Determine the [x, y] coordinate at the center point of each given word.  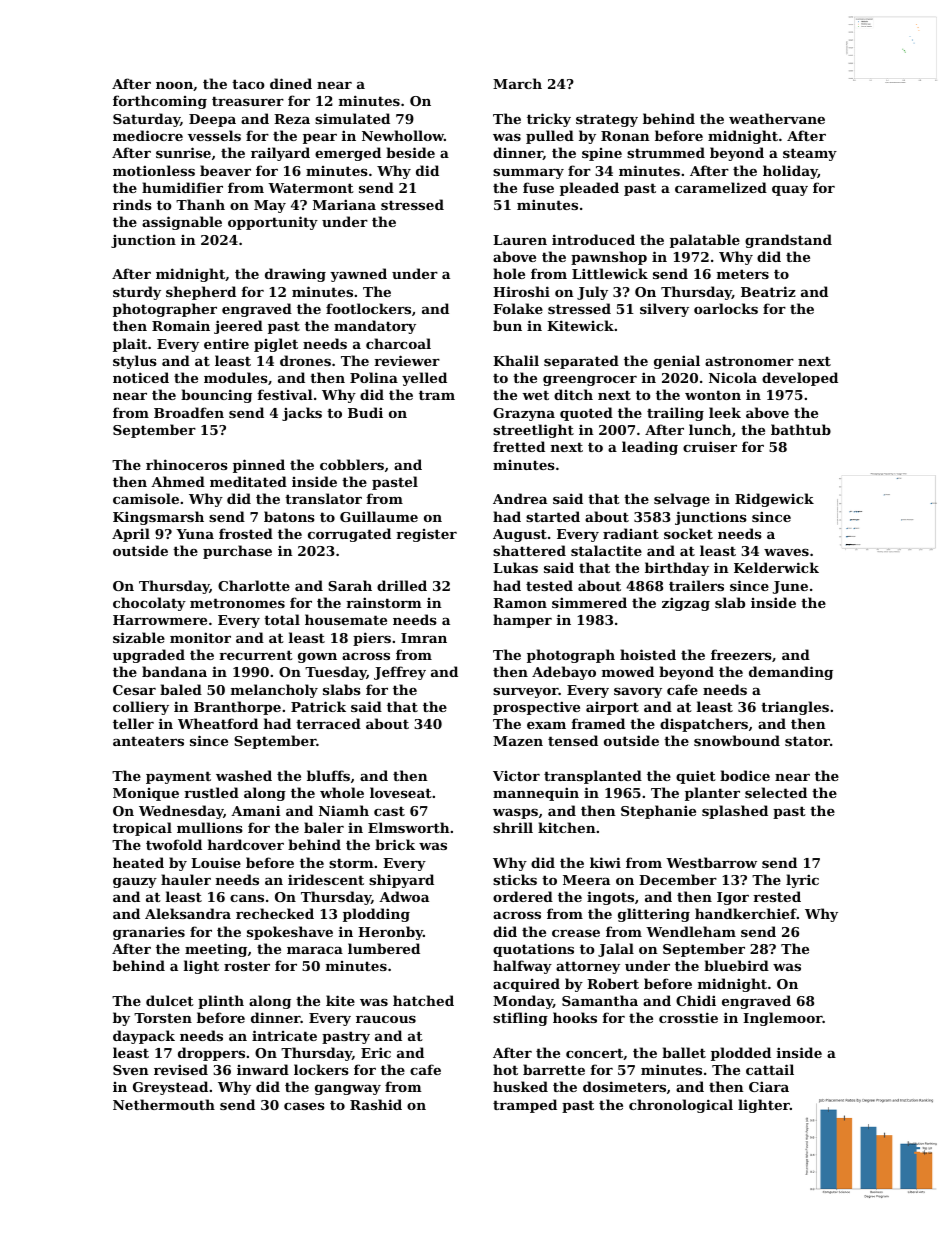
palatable [705, 241]
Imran [424, 638]
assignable [182, 223]
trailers [696, 585]
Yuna [195, 534]
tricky [549, 120]
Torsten [163, 1018]
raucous [386, 1019]
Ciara [769, 1086]
